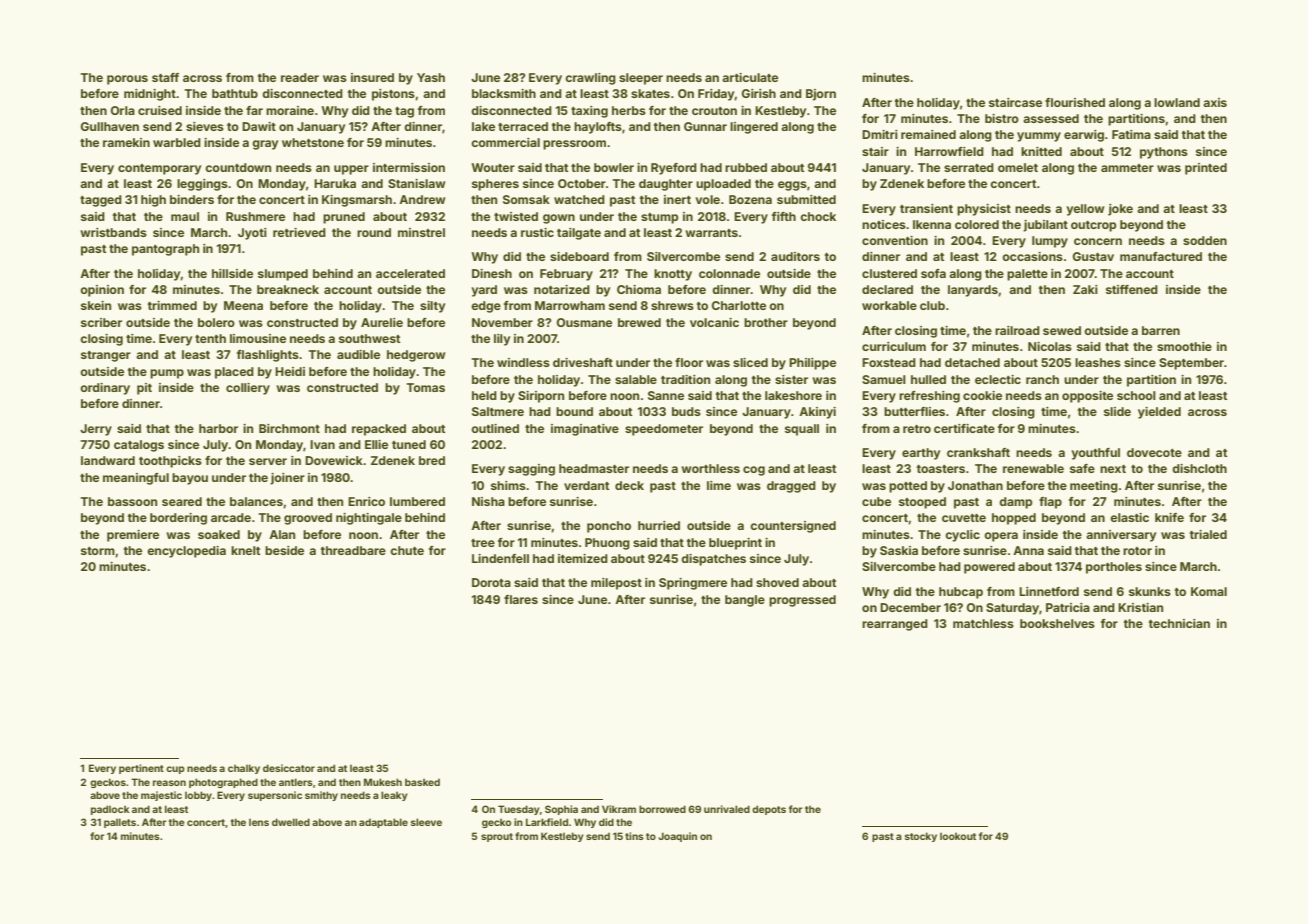  What do you see at coordinates (784, 216) in the screenshot?
I see `fifth` at bounding box center [784, 216].
